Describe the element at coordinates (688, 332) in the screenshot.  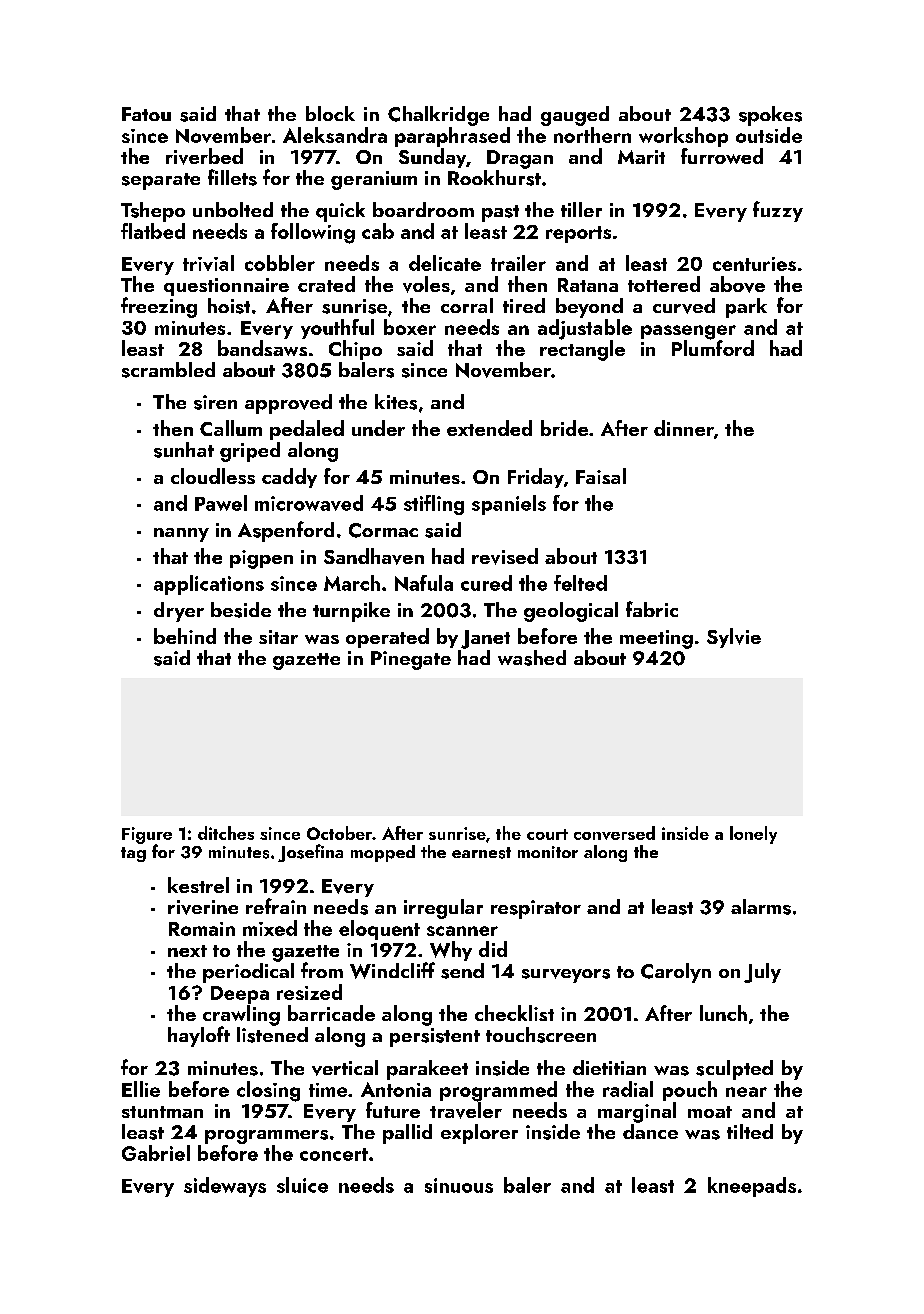
I see `passenger` at that location.
